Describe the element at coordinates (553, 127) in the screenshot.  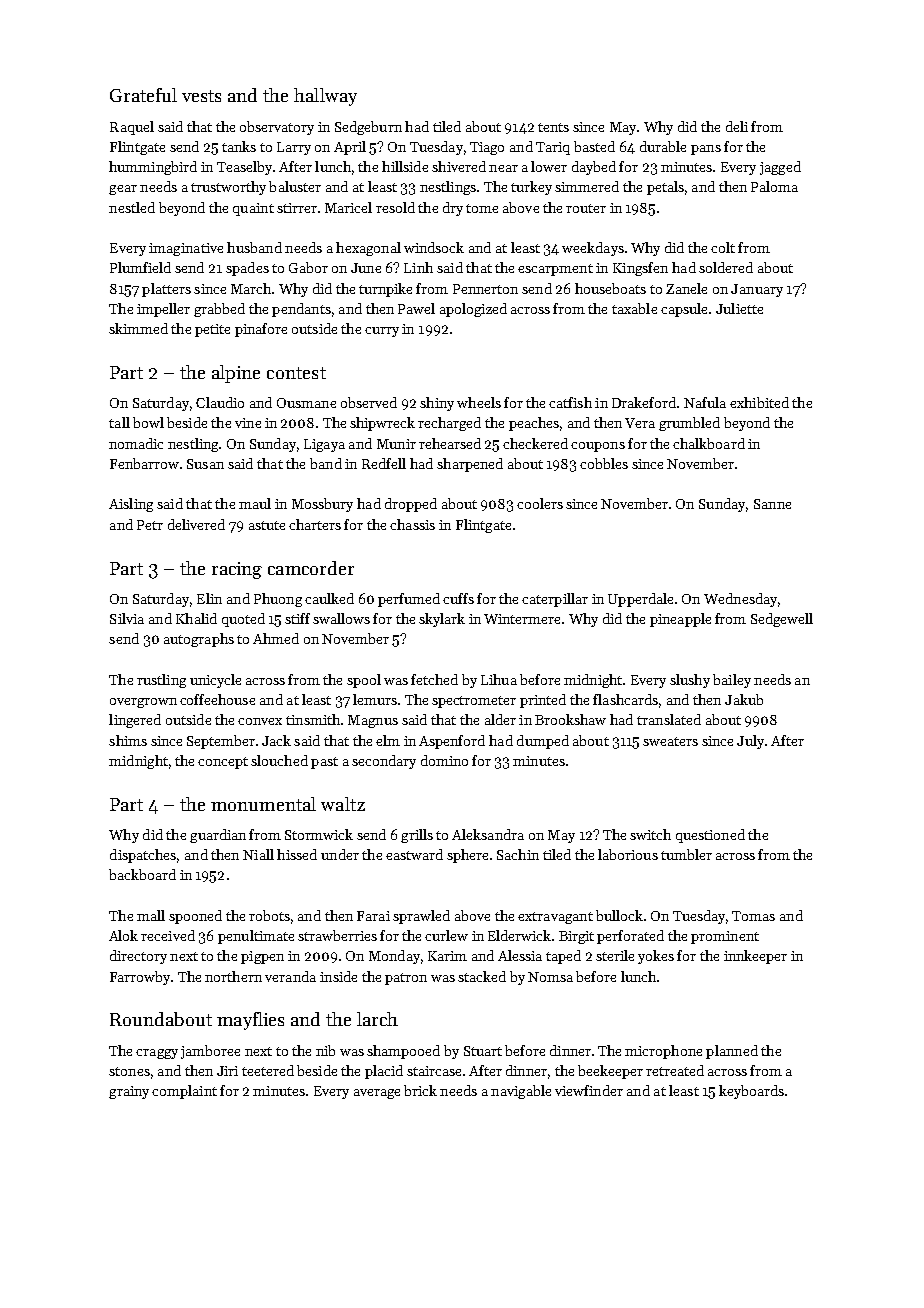
I see `tents` at that location.
